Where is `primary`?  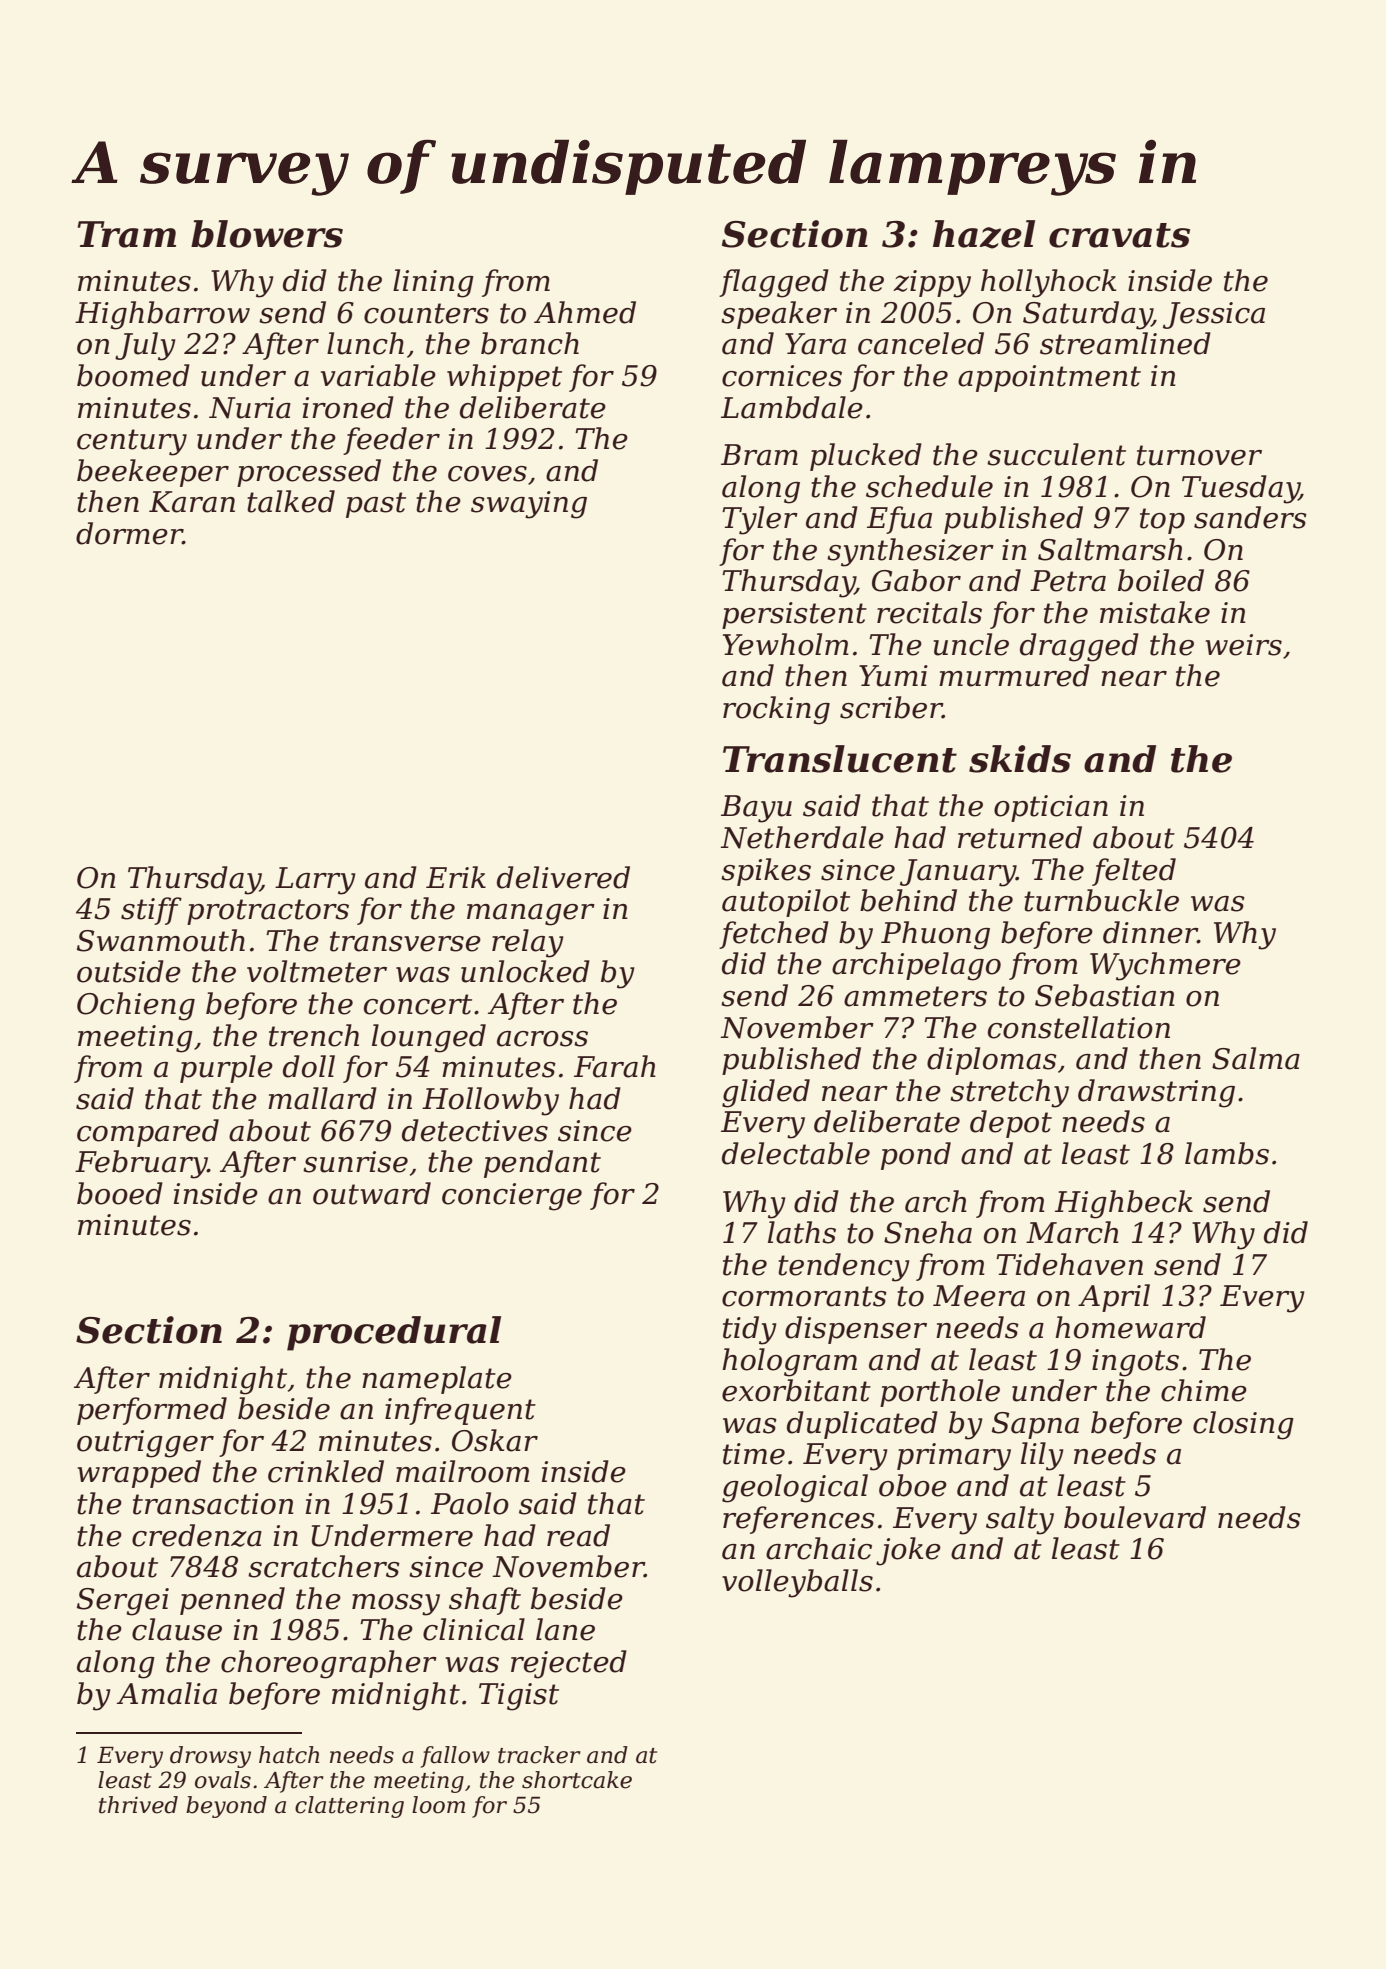 primary is located at coordinates (954, 1457).
